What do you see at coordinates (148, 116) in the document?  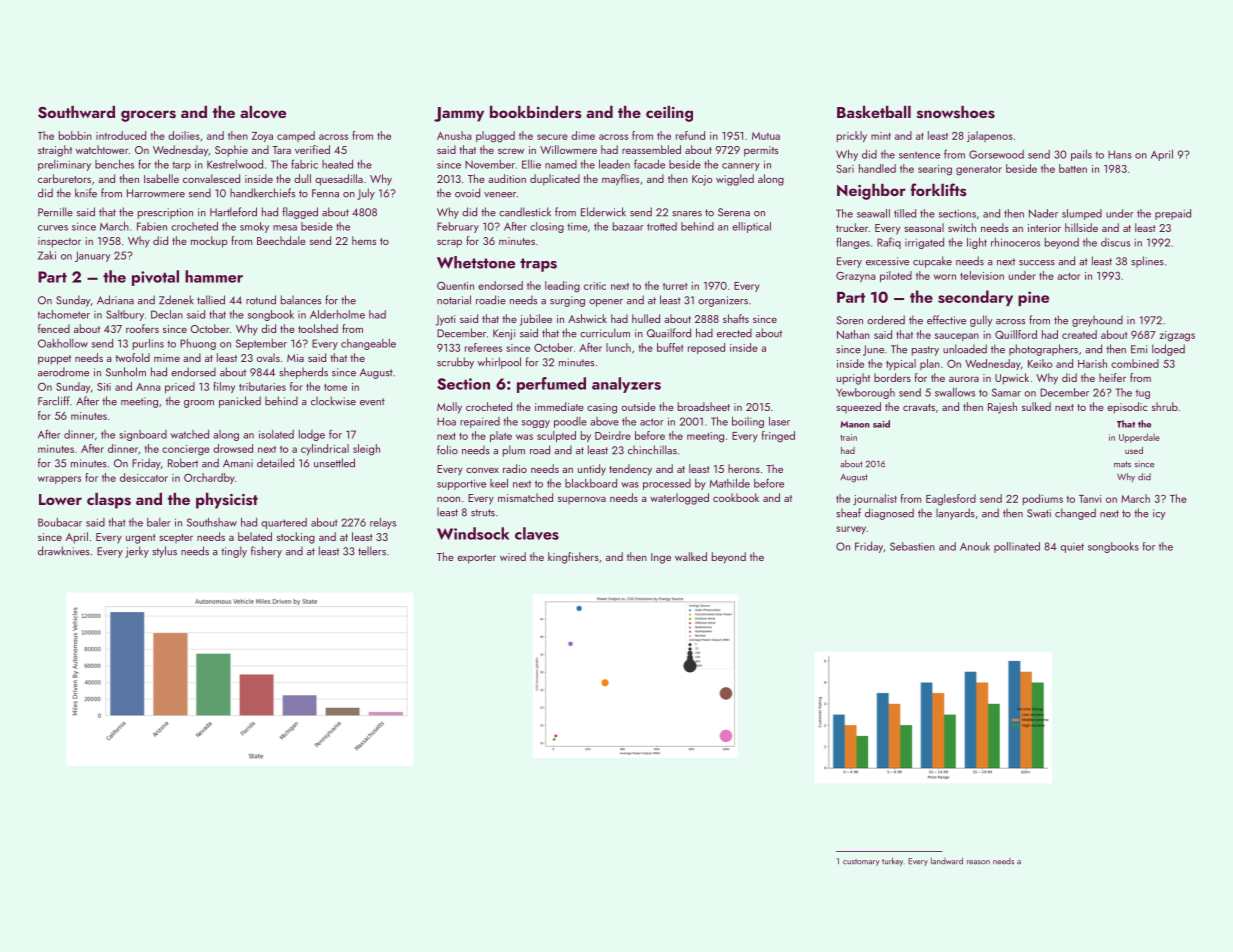 I see `grocers` at bounding box center [148, 116].
